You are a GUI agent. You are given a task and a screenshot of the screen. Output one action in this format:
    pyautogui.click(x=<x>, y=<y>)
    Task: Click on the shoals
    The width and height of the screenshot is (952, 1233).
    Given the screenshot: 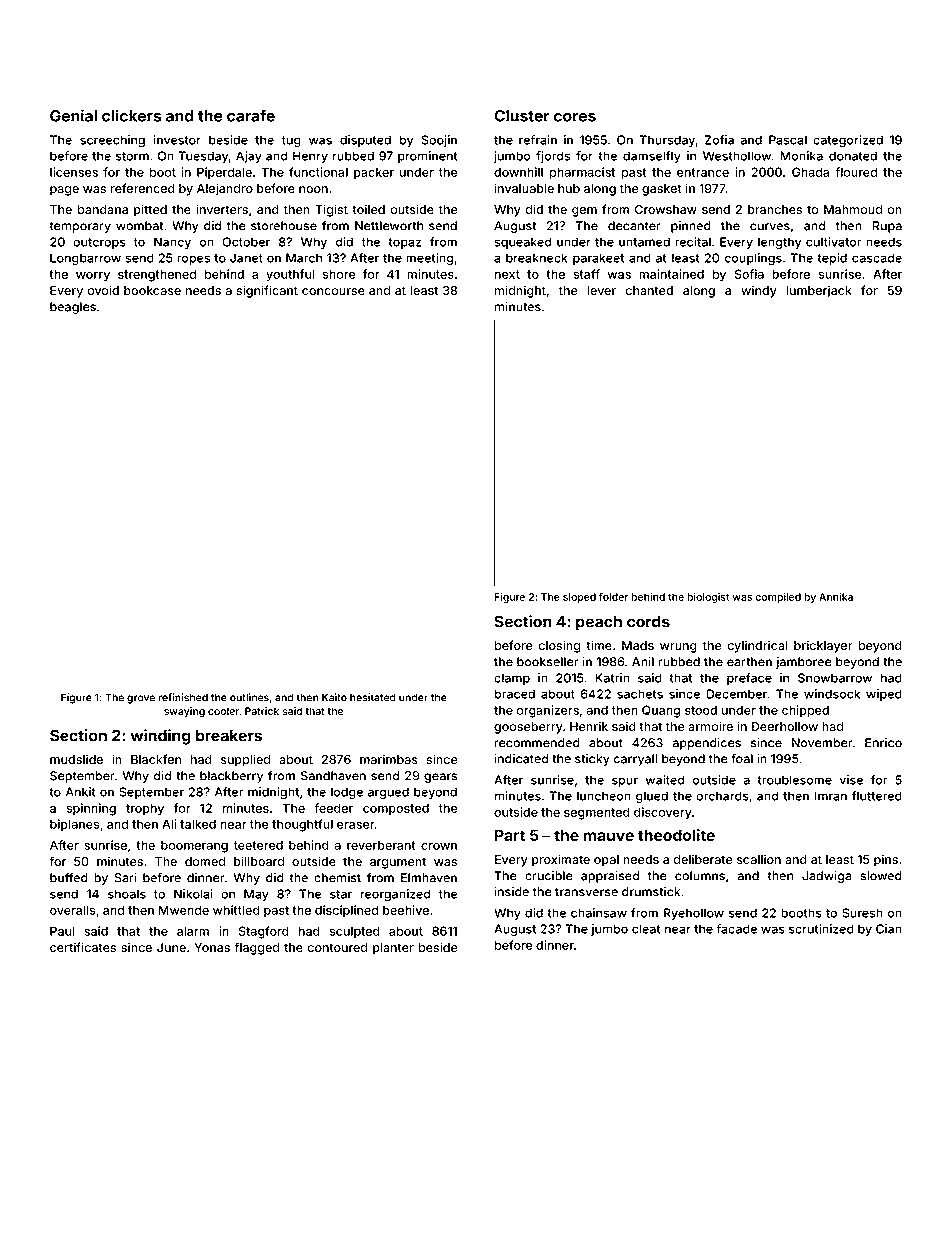 What is the action you would take?
    pyautogui.click(x=127, y=894)
